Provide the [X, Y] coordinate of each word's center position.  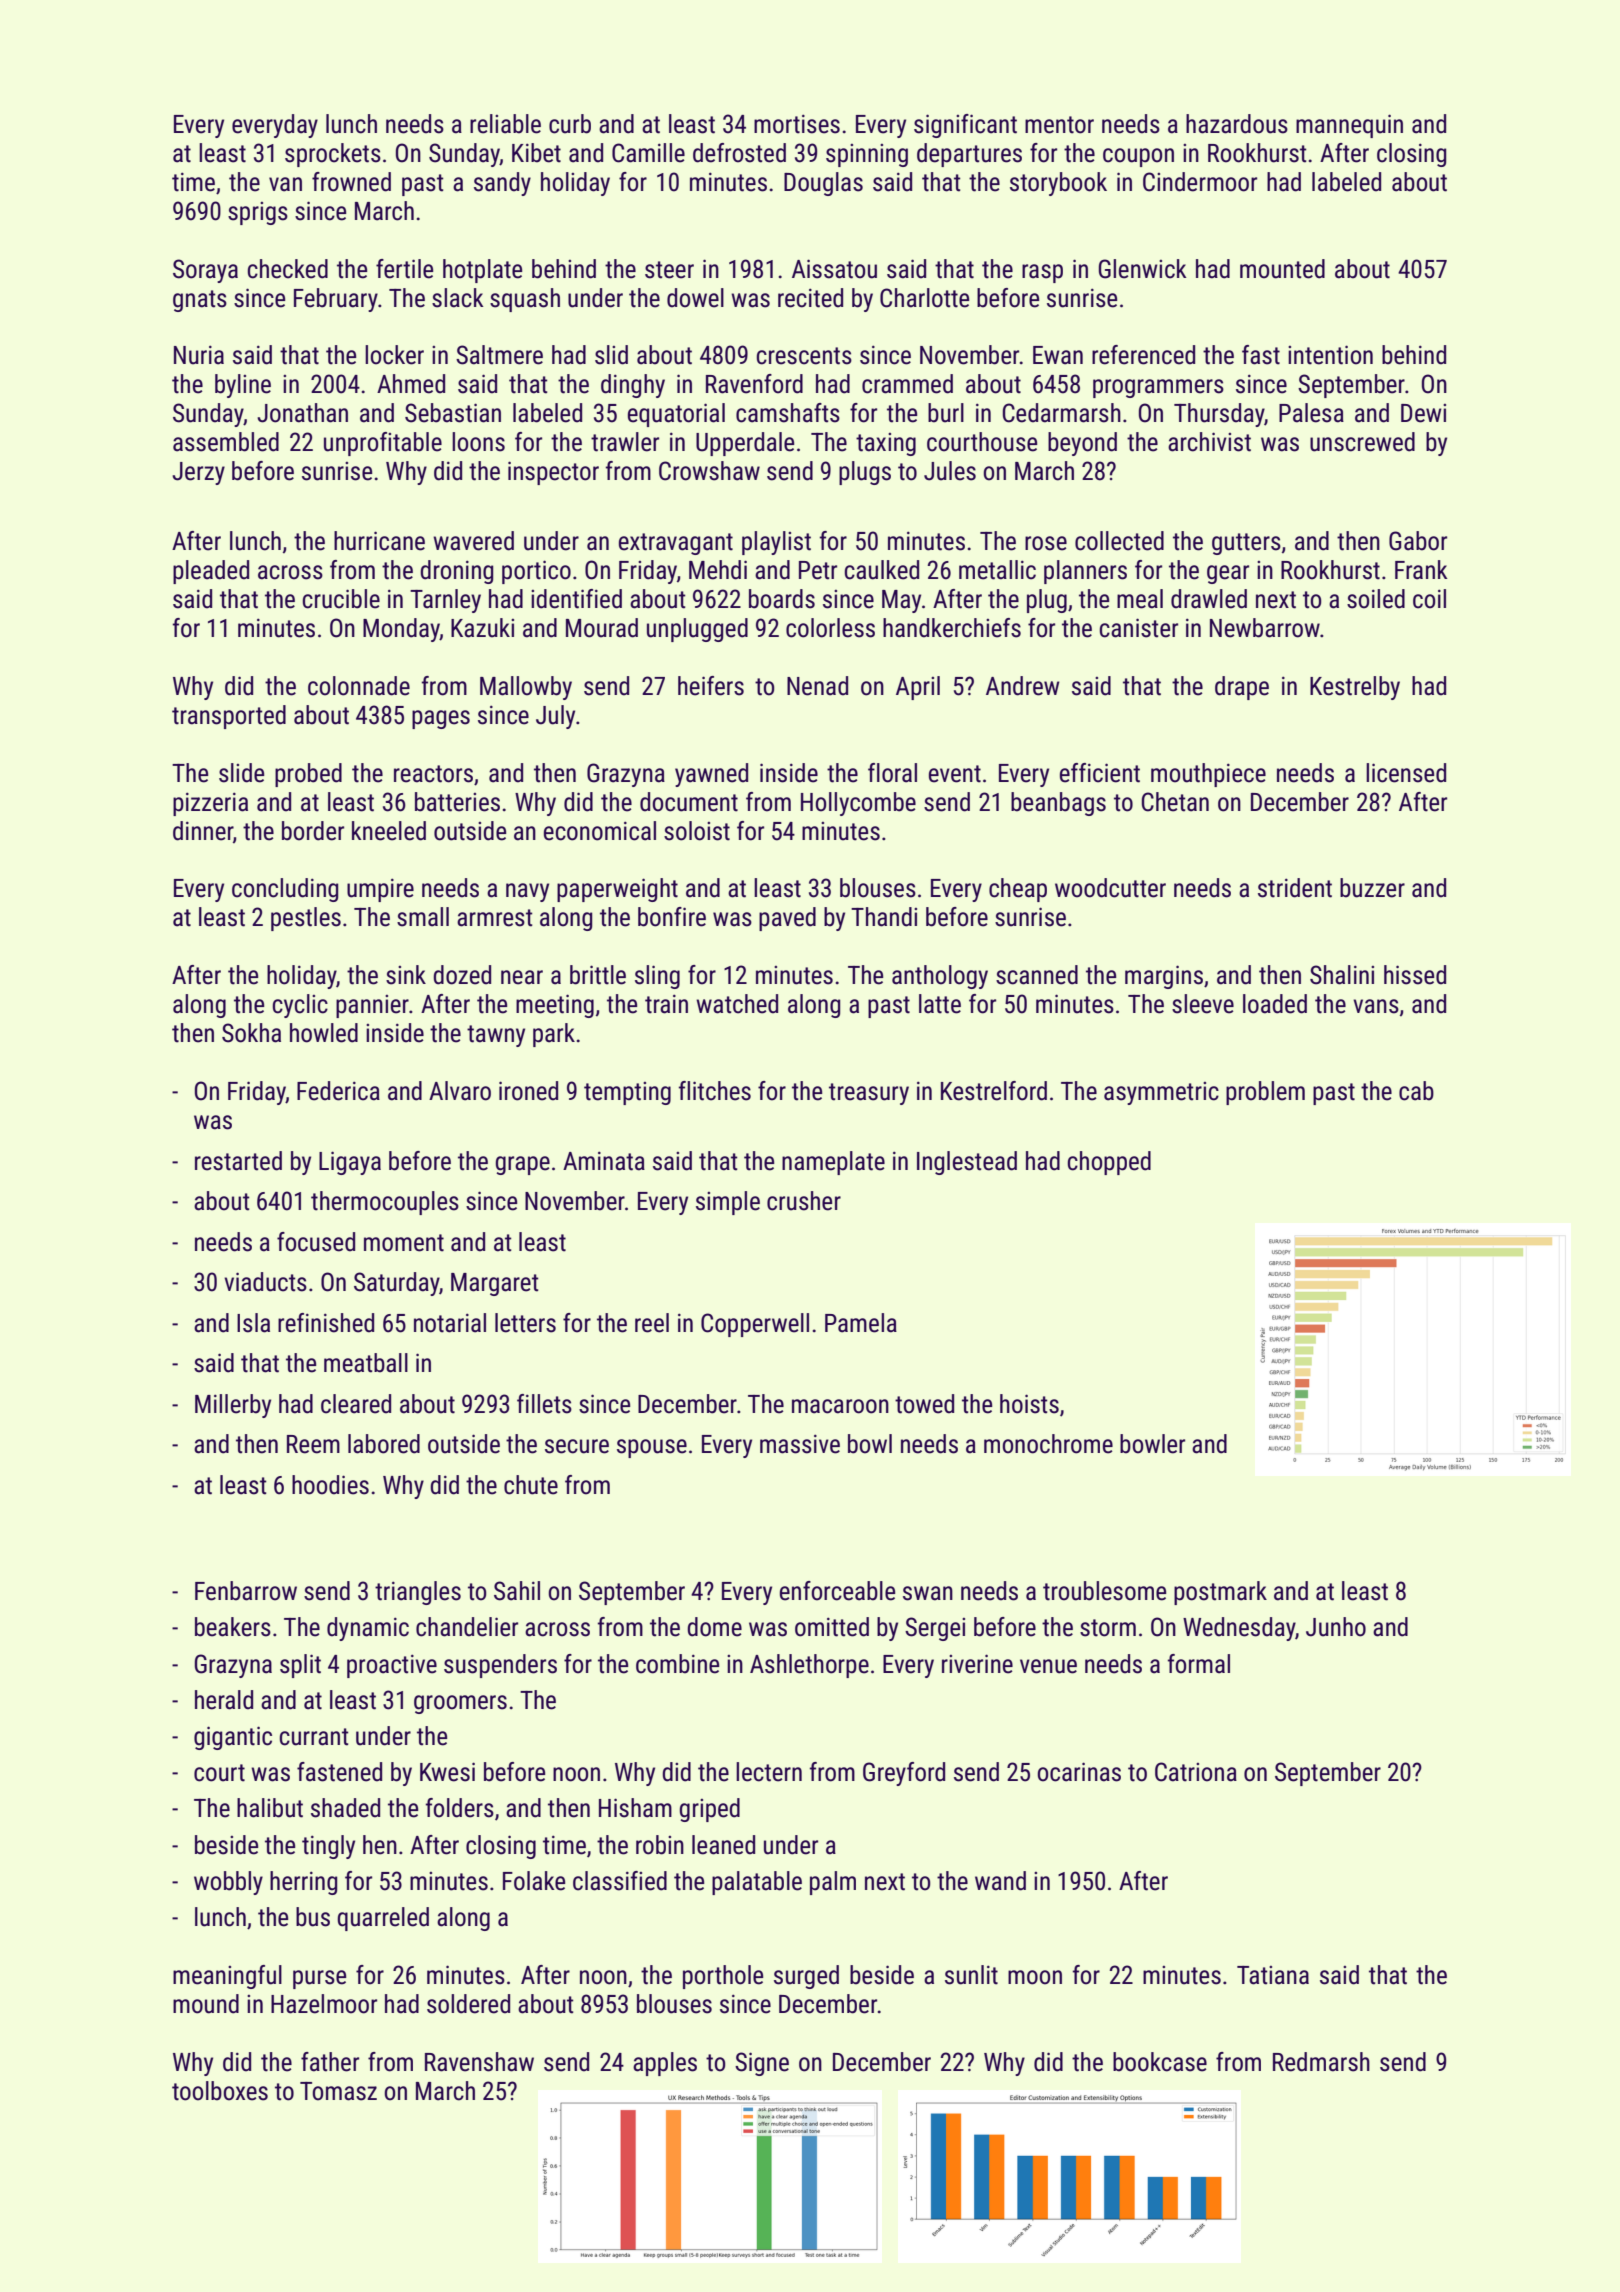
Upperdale [745, 444]
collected [1119, 541]
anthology [940, 977]
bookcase [1160, 2062]
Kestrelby [1355, 688]
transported [229, 717]
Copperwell [755, 1325]
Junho [1336, 1627]
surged [806, 1977]
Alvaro [460, 1091]
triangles [418, 1593]
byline [243, 386]
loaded [1275, 1004]
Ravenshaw [479, 2062]
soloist [697, 831]
